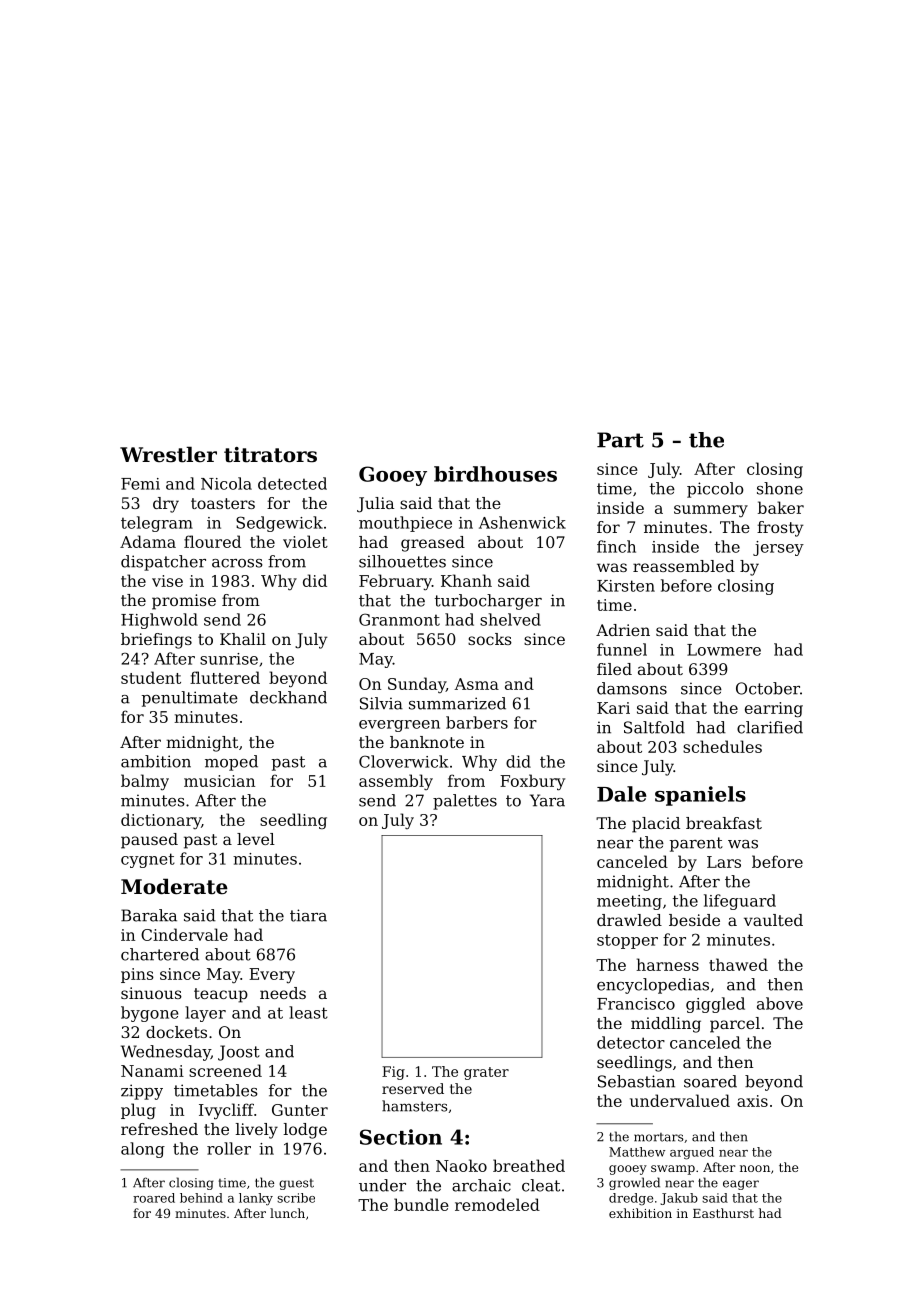 This image has width=924, height=1308. Describe the element at coordinates (256, 839) in the image. I see `level` at that location.
